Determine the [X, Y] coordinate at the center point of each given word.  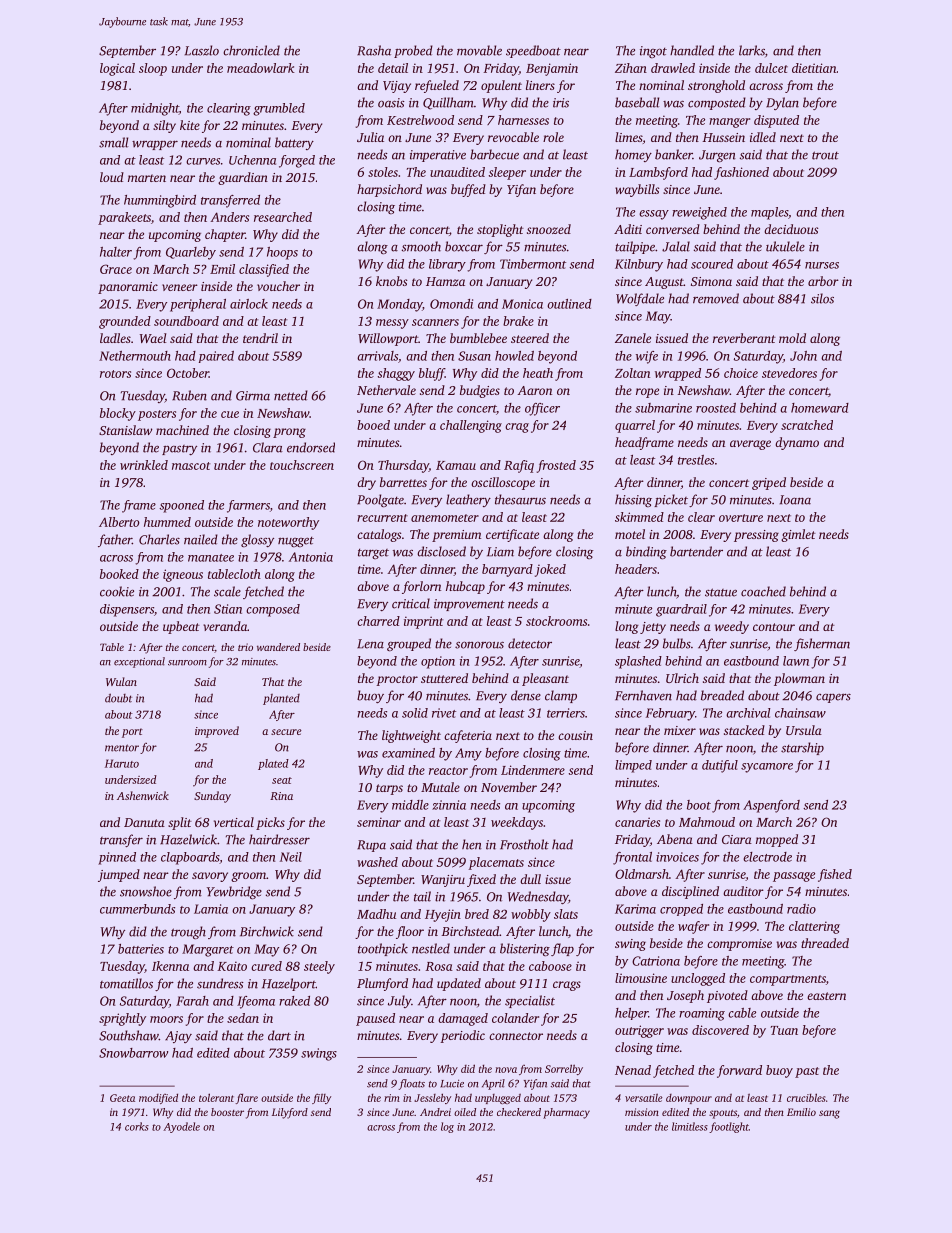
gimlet [798, 535]
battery [294, 143]
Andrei [435, 1112]
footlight [729, 1127]
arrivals [377, 356]
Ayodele [181, 1127]
